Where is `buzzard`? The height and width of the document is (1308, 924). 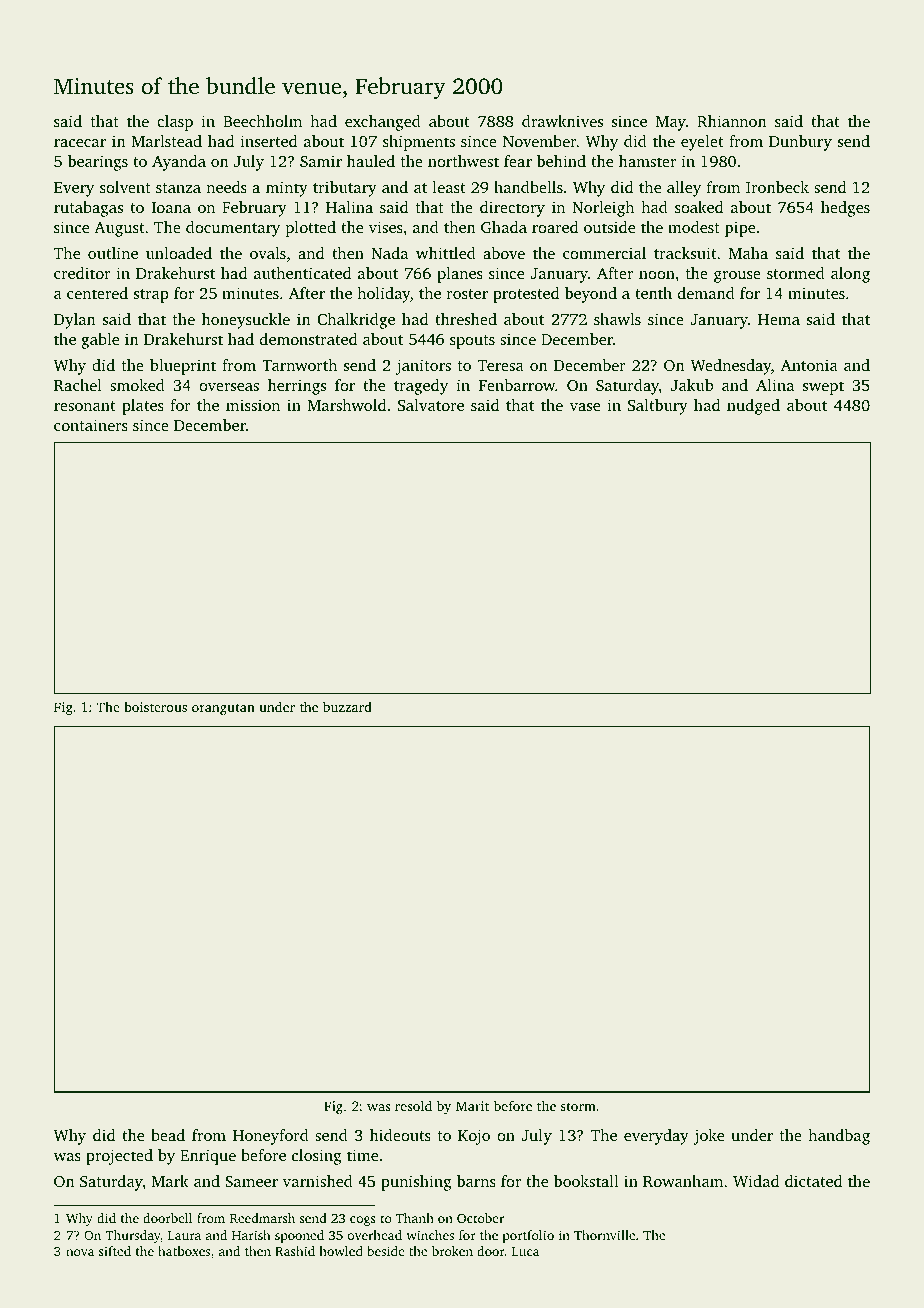
buzzard is located at coordinates (347, 707).
